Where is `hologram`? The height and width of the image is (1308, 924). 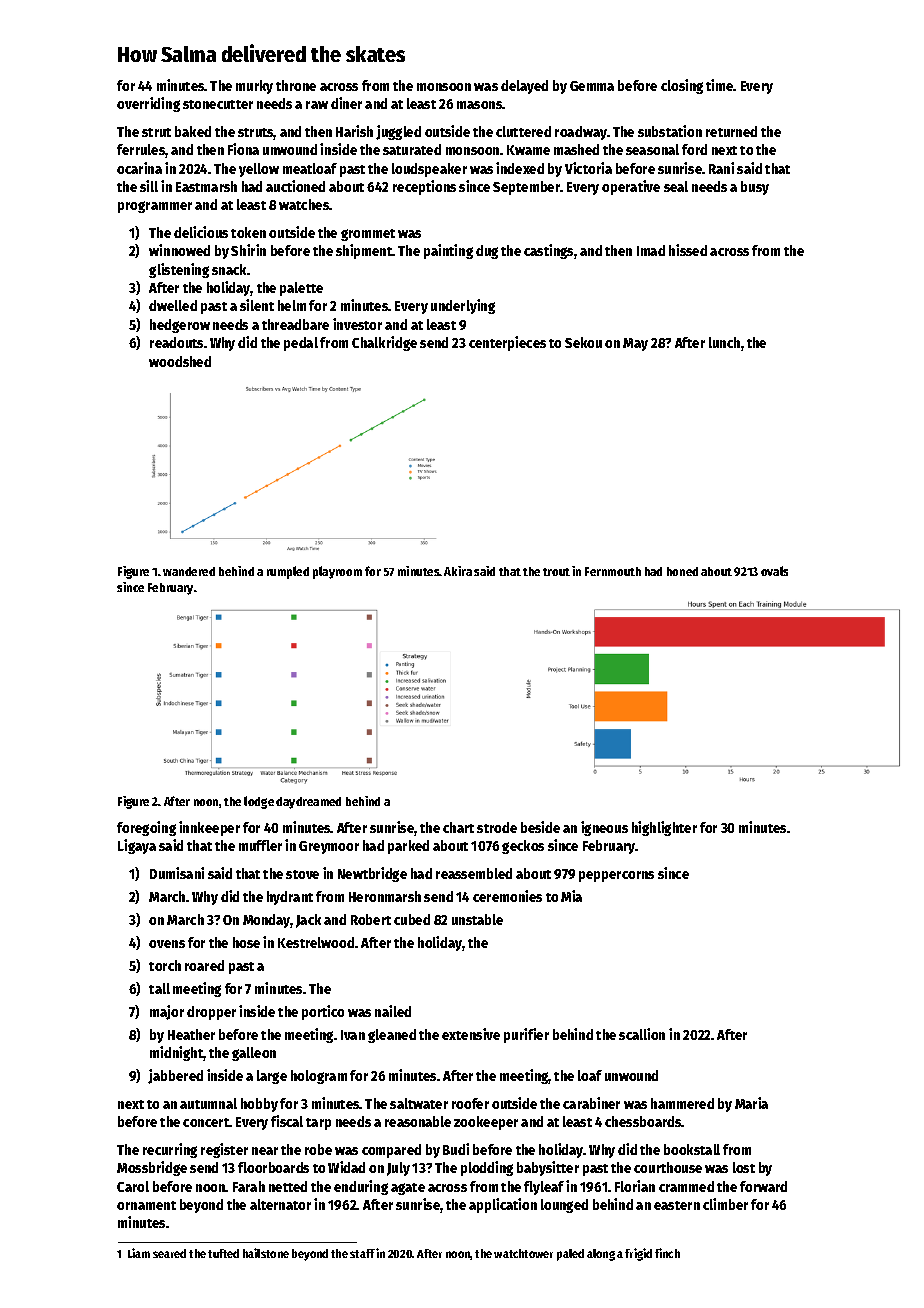 hologram is located at coordinates (319, 1077).
